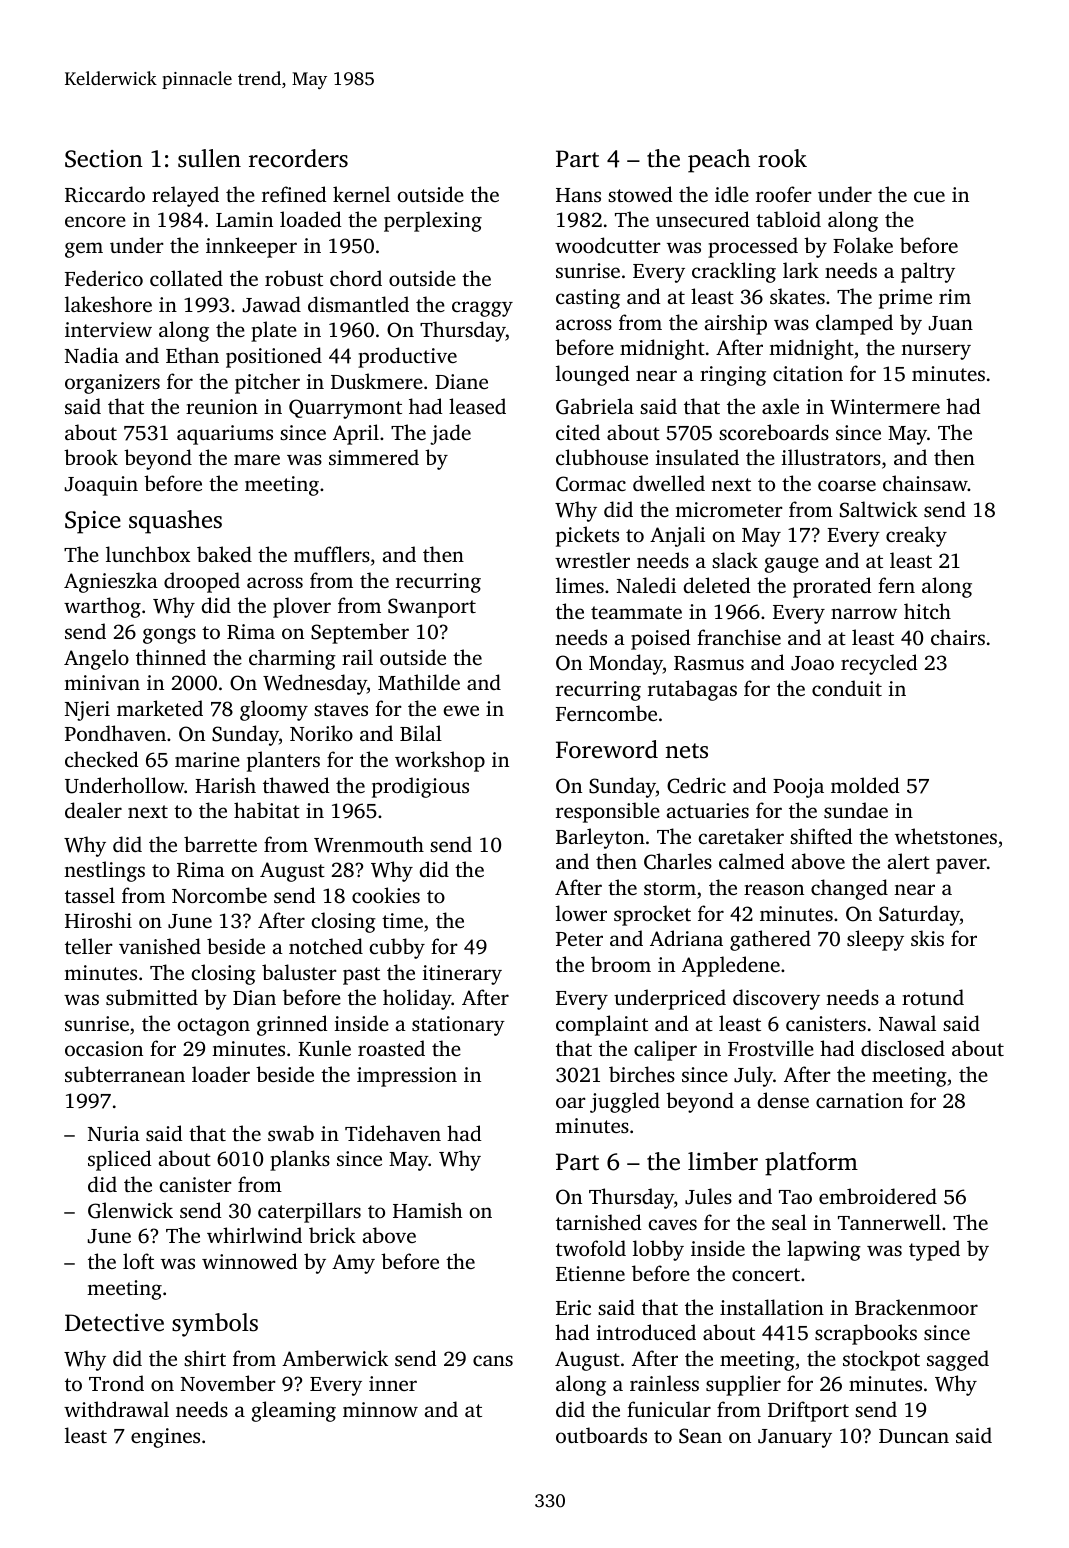 The width and height of the page is (1069, 1548). I want to click on Amy, so click(353, 1264).
